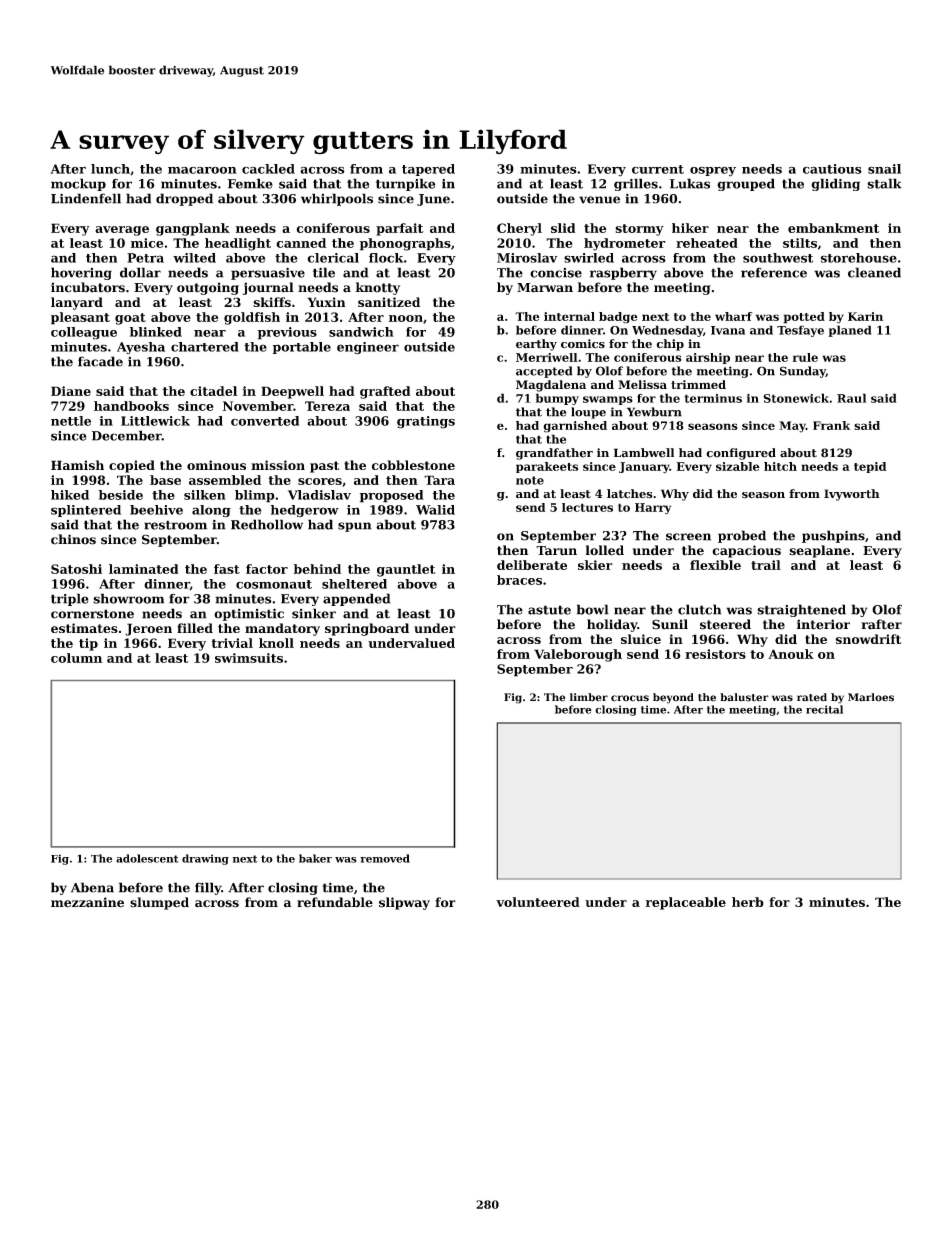  Describe the element at coordinates (122, 231) in the screenshot. I see `average` at that location.
